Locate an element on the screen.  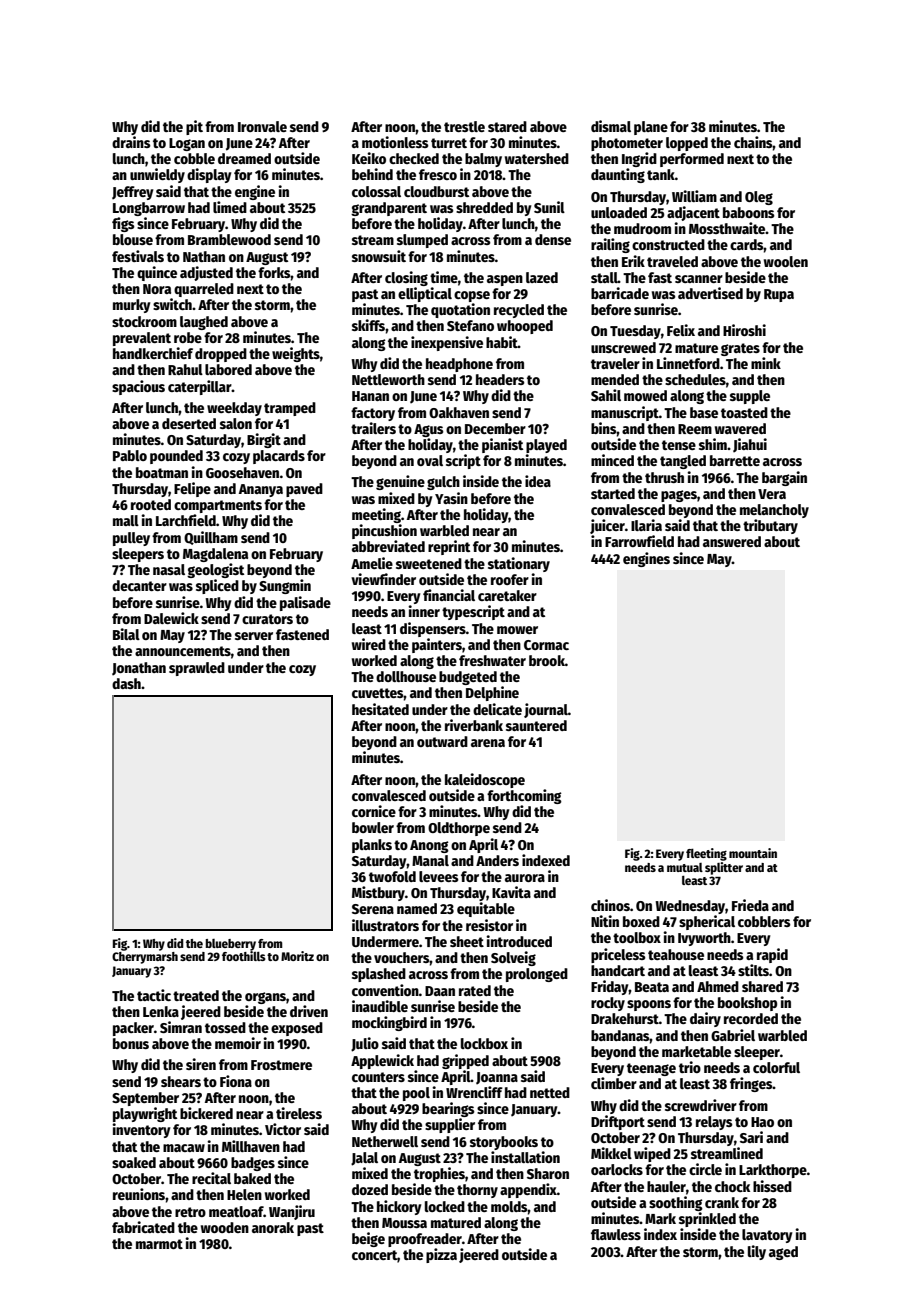
bonus is located at coordinates (131, 1043).
